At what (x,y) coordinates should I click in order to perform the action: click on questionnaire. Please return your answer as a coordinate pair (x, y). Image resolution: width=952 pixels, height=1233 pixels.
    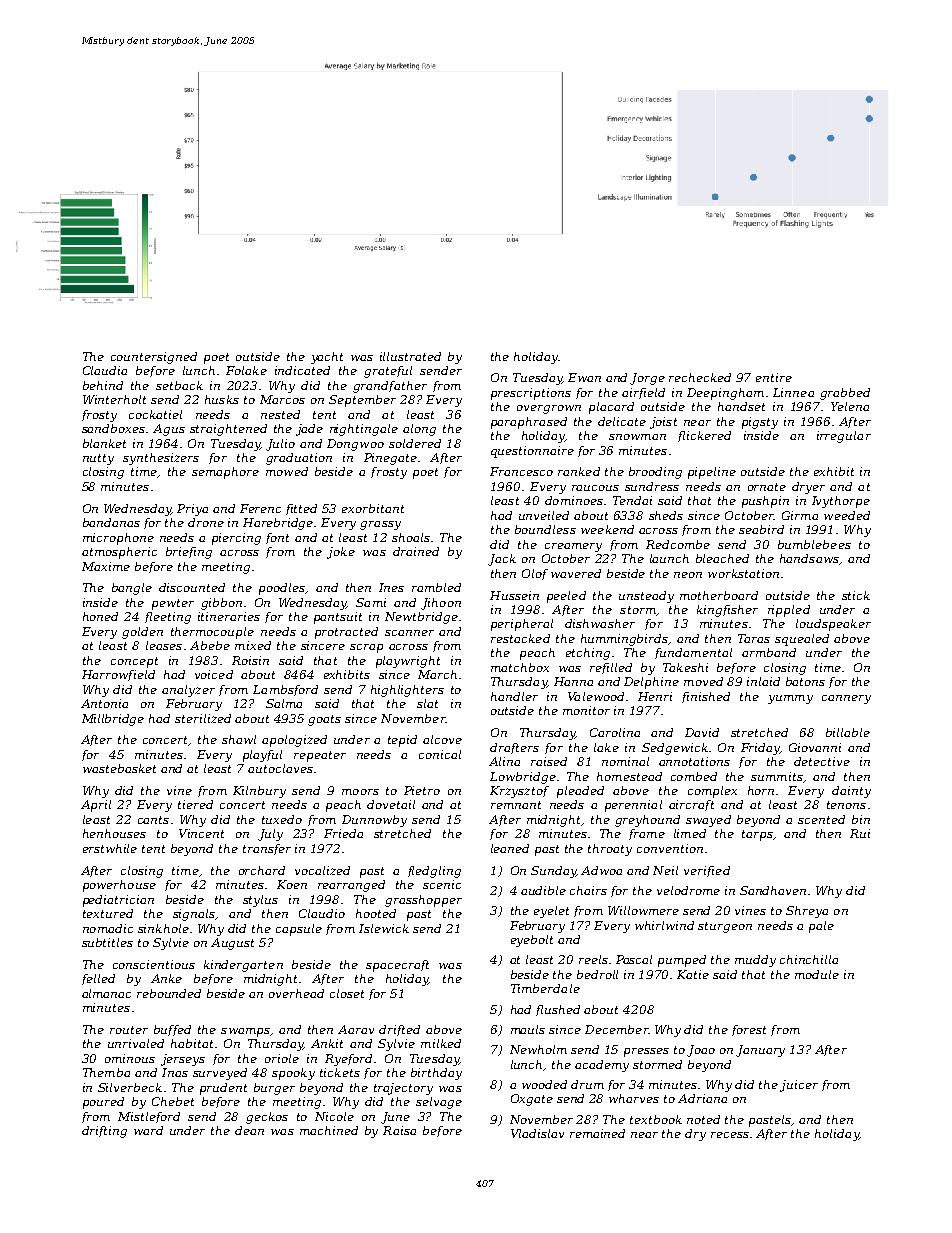
    Looking at the image, I should click on (532, 452).
